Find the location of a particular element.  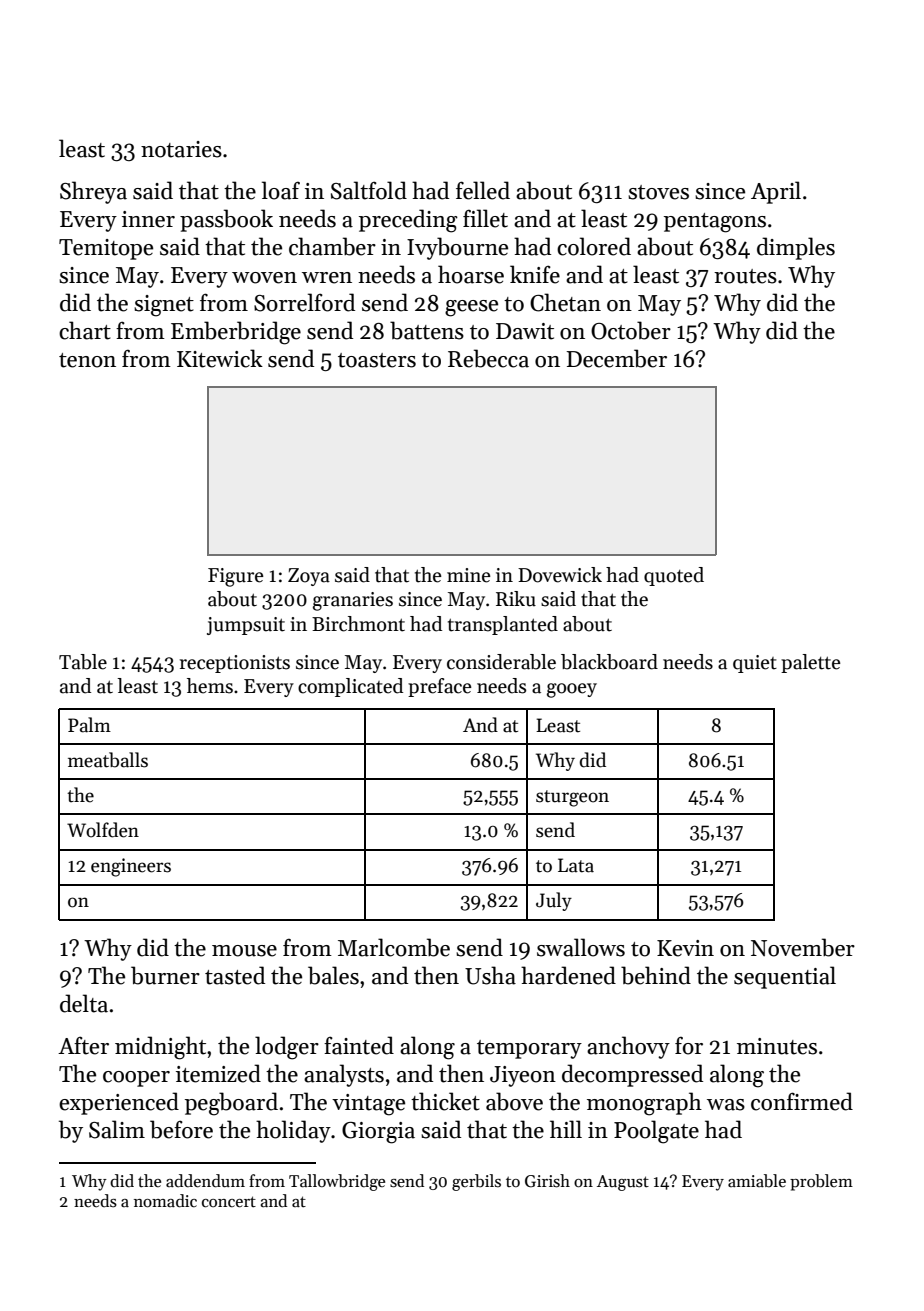

quoted is located at coordinates (674, 576).
